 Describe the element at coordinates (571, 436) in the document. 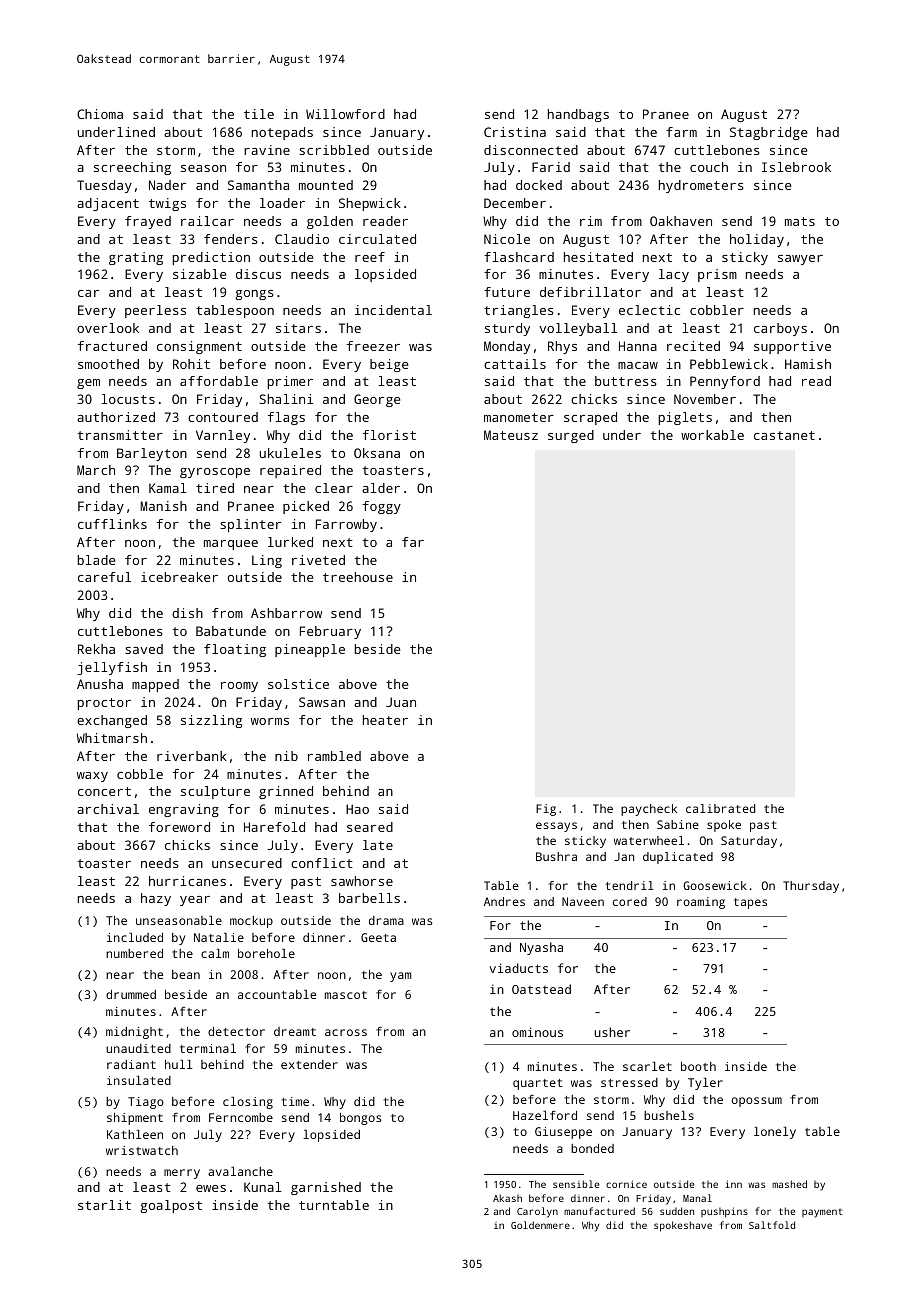

I see `surged` at that location.
